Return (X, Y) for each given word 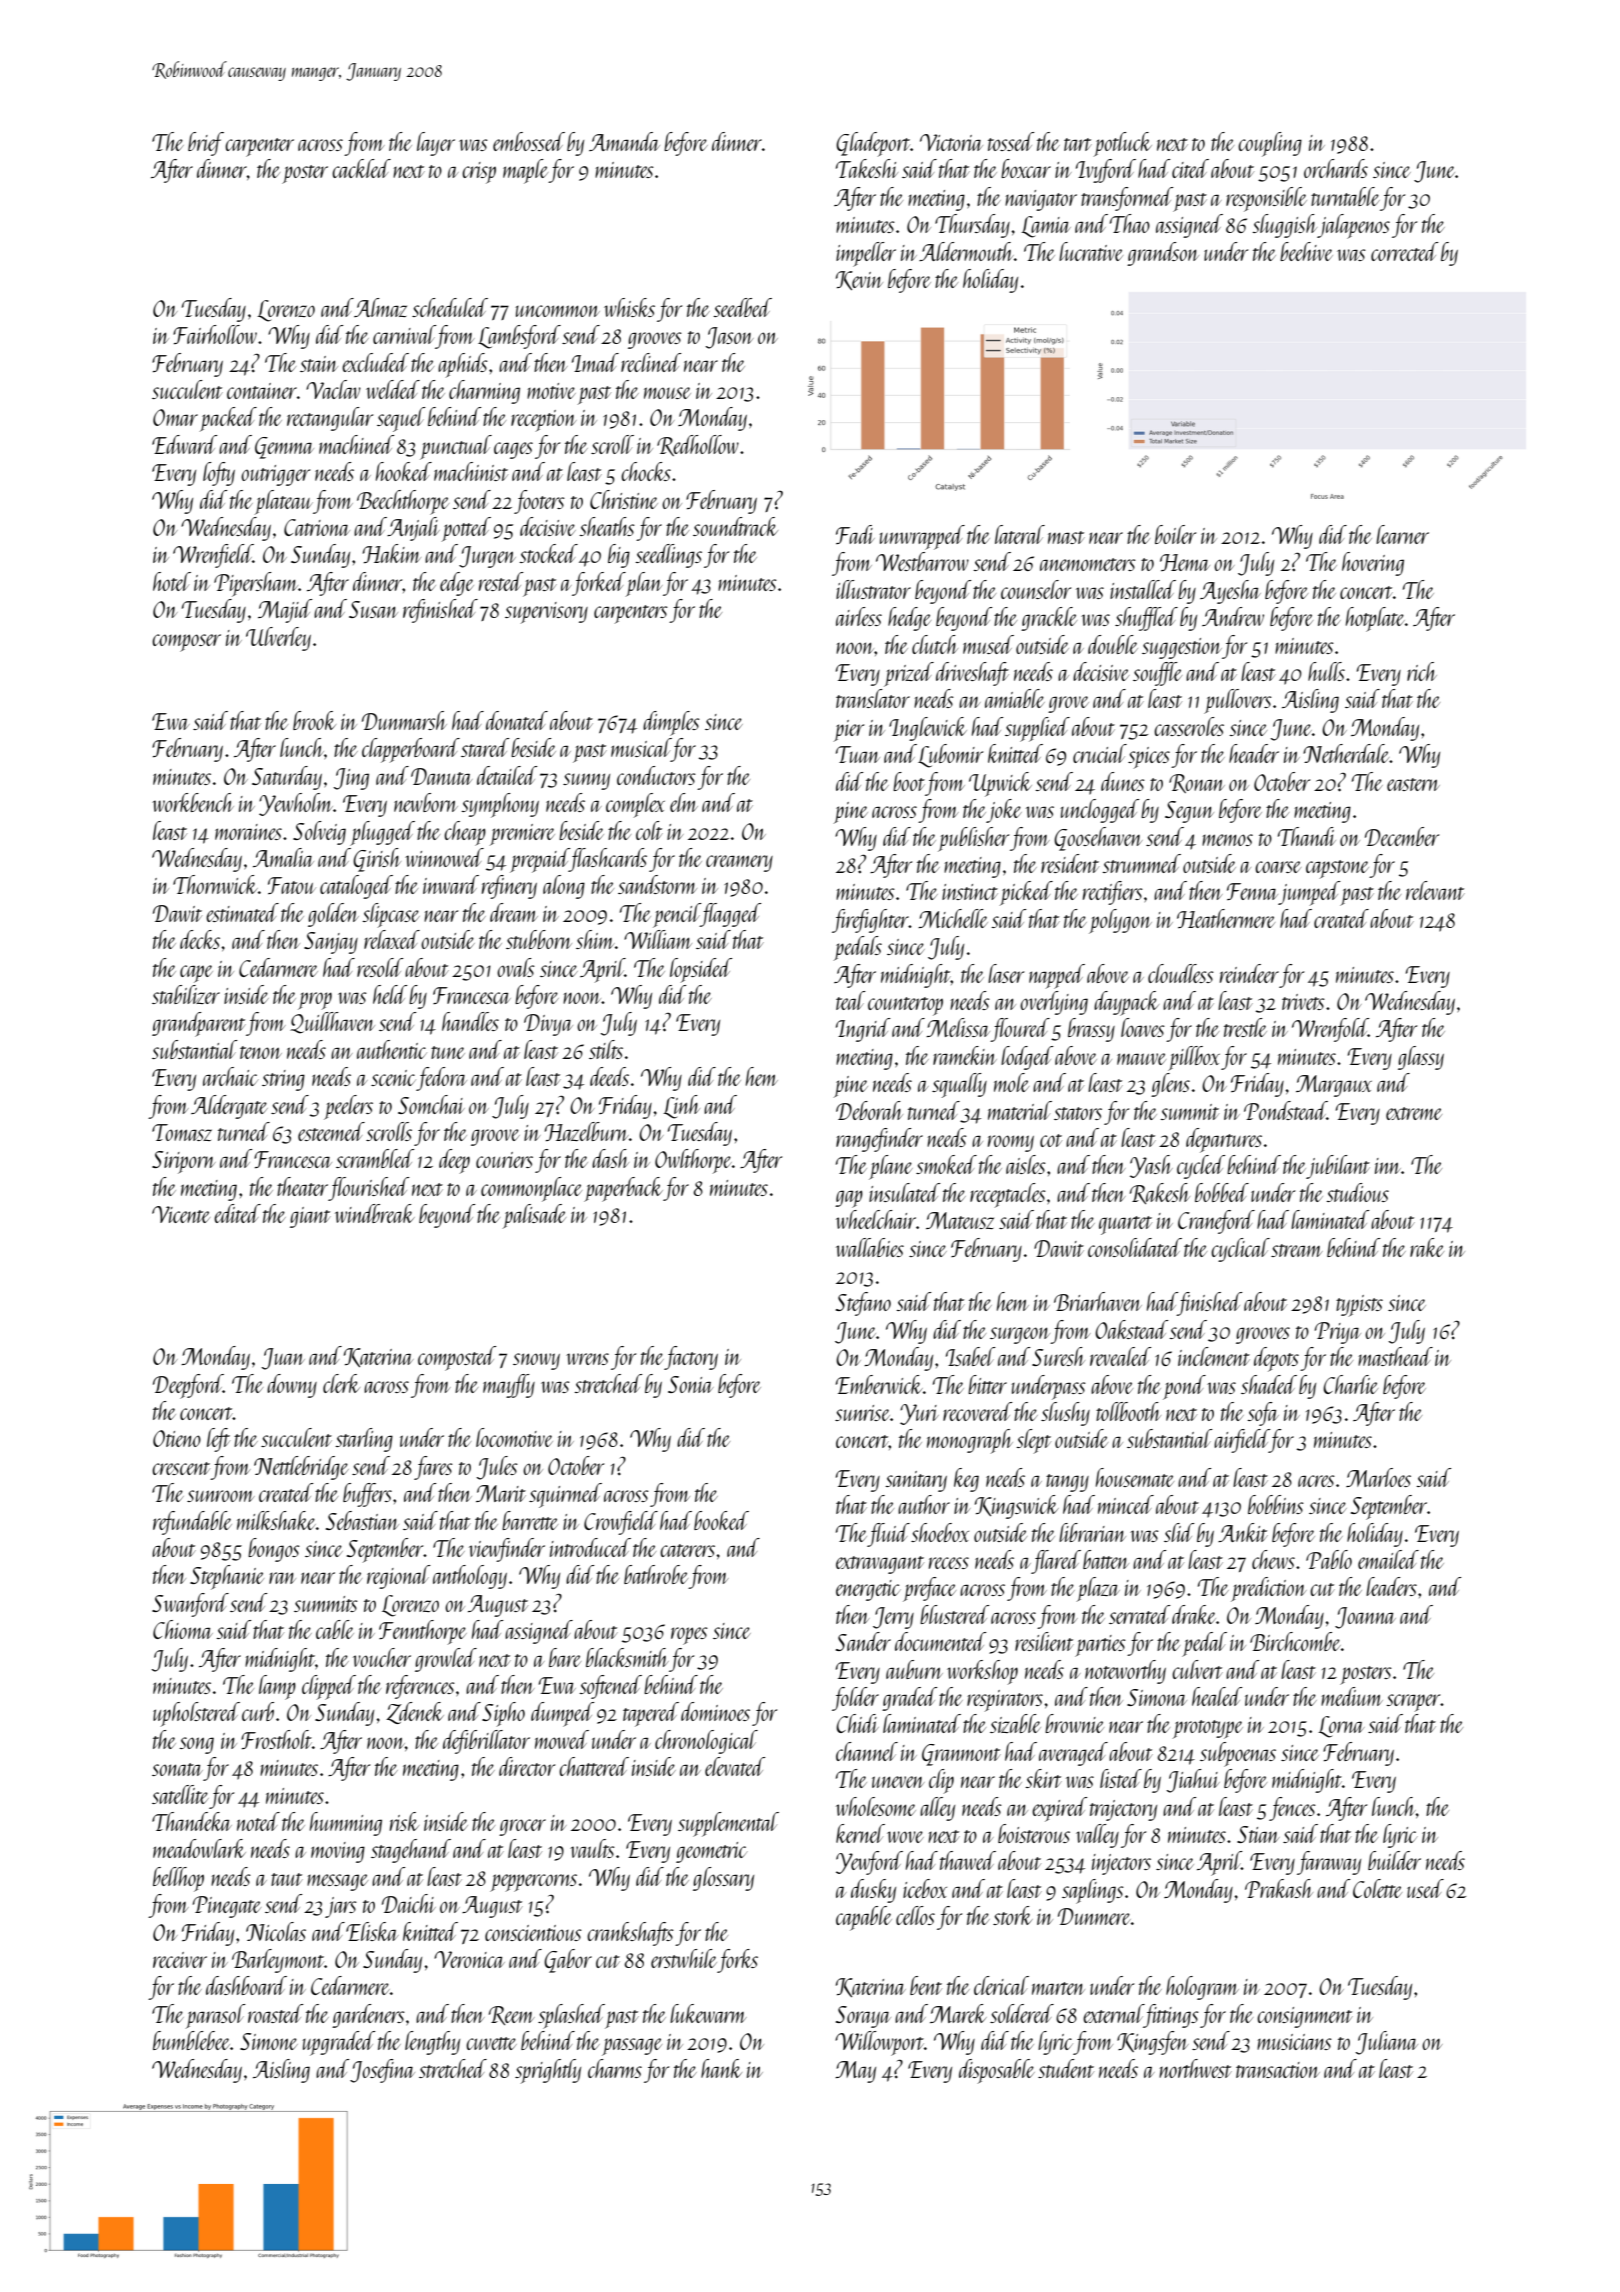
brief (206, 144)
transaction (1278, 2070)
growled (446, 1660)
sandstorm (657, 884)
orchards (1336, 168)
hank (721, 2068)
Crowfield (621, 1523)
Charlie (1350, 1384)
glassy (1421, 1058)
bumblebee (191, 2040)
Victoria (951, 142)
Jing (351, 779)
